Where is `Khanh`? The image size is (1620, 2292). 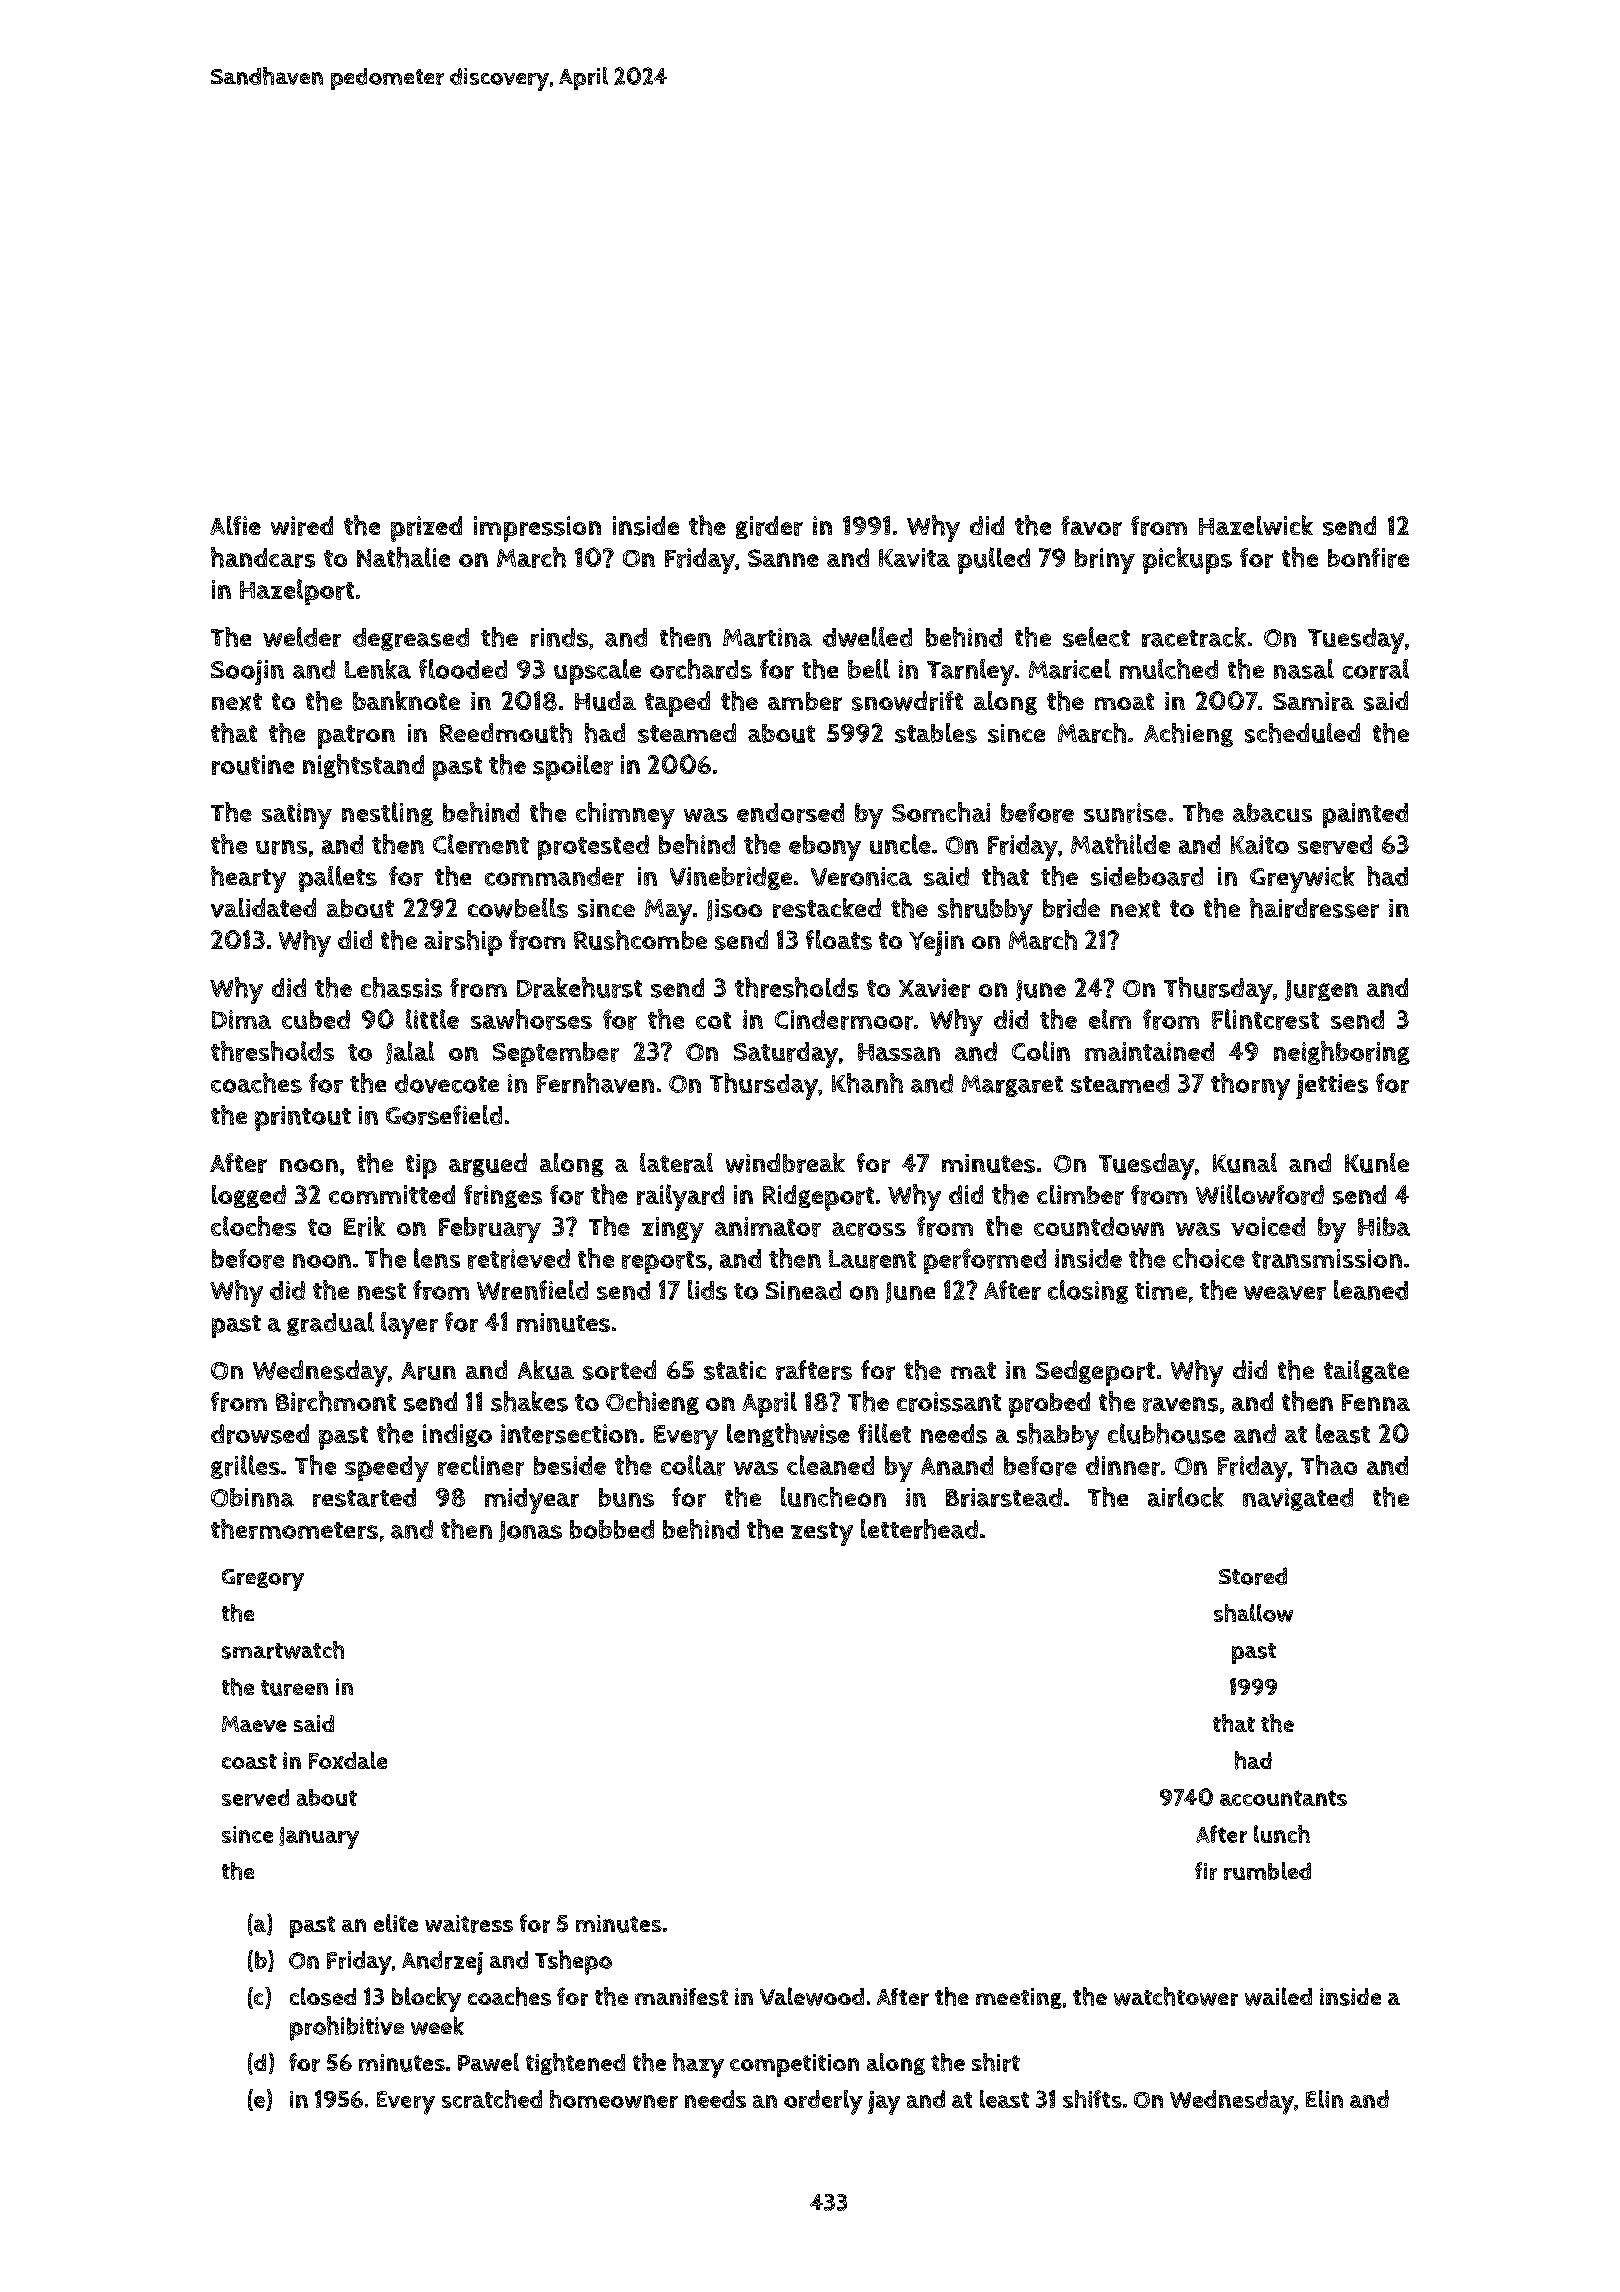 Khanh is located at coordinates (867, 1083).
